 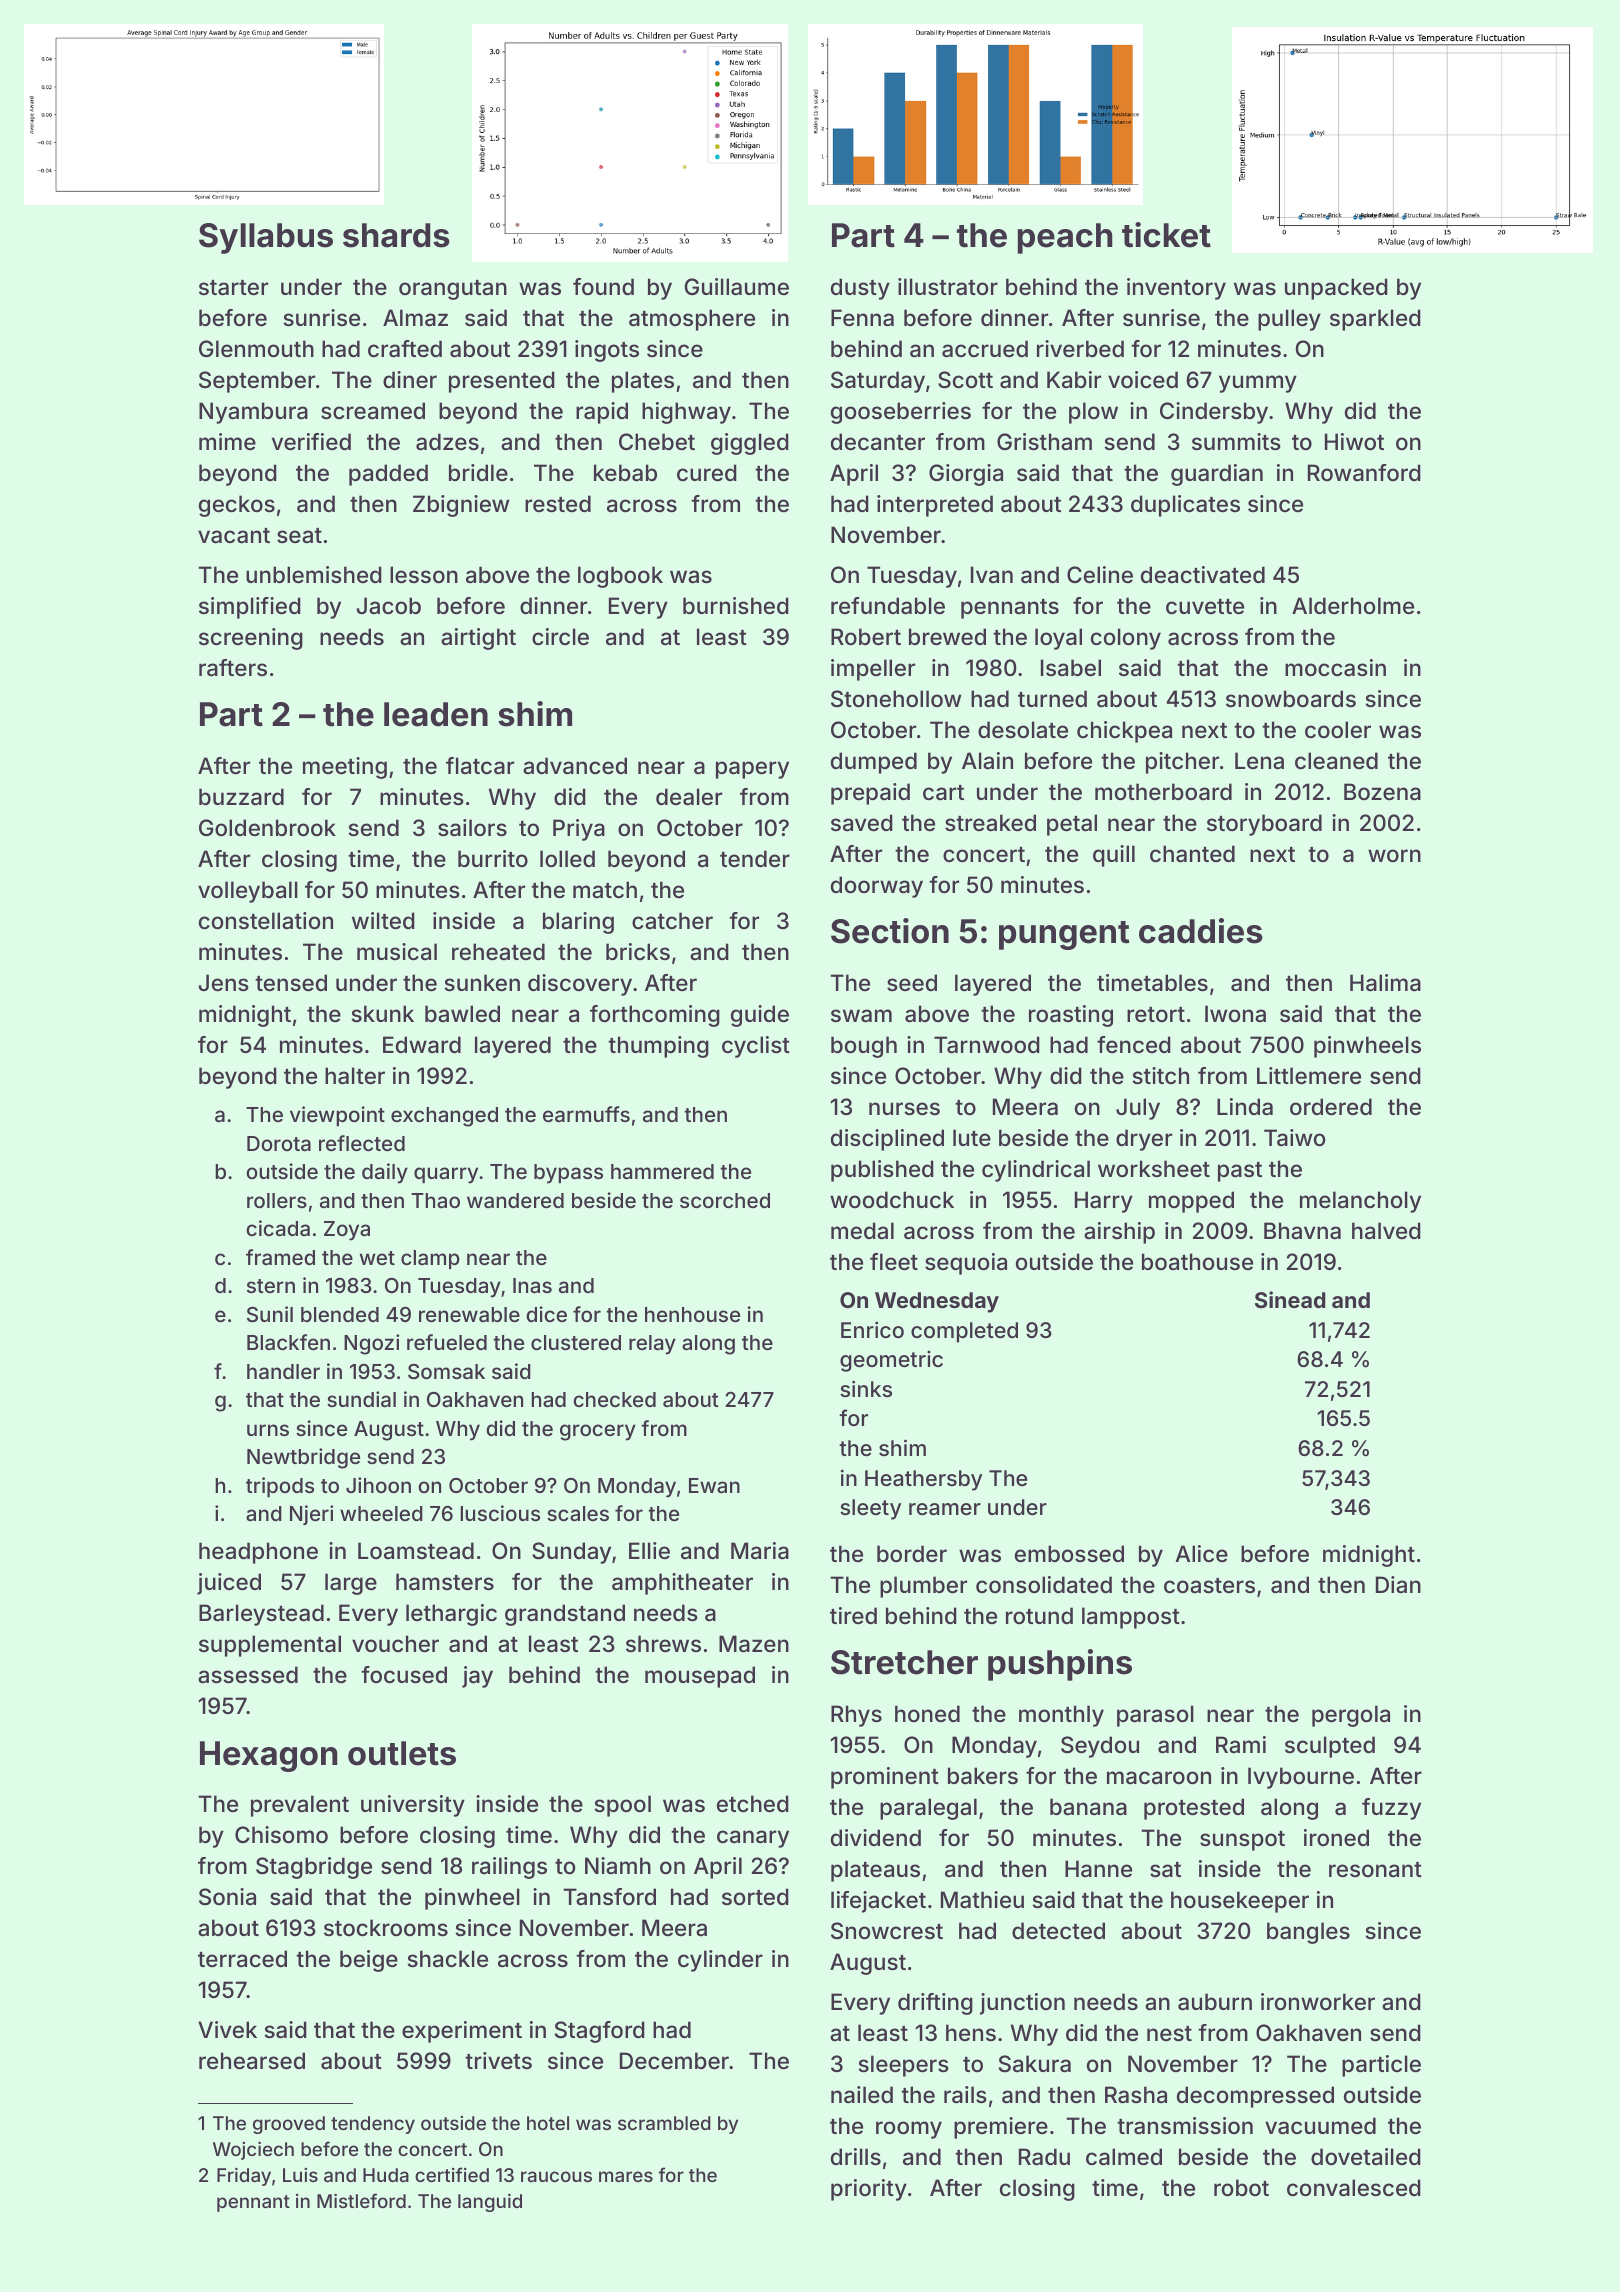 What do you see at coordinates (303, 1458) in the page?
I see `Newtbridge` at bounding box center [303, 1458].
